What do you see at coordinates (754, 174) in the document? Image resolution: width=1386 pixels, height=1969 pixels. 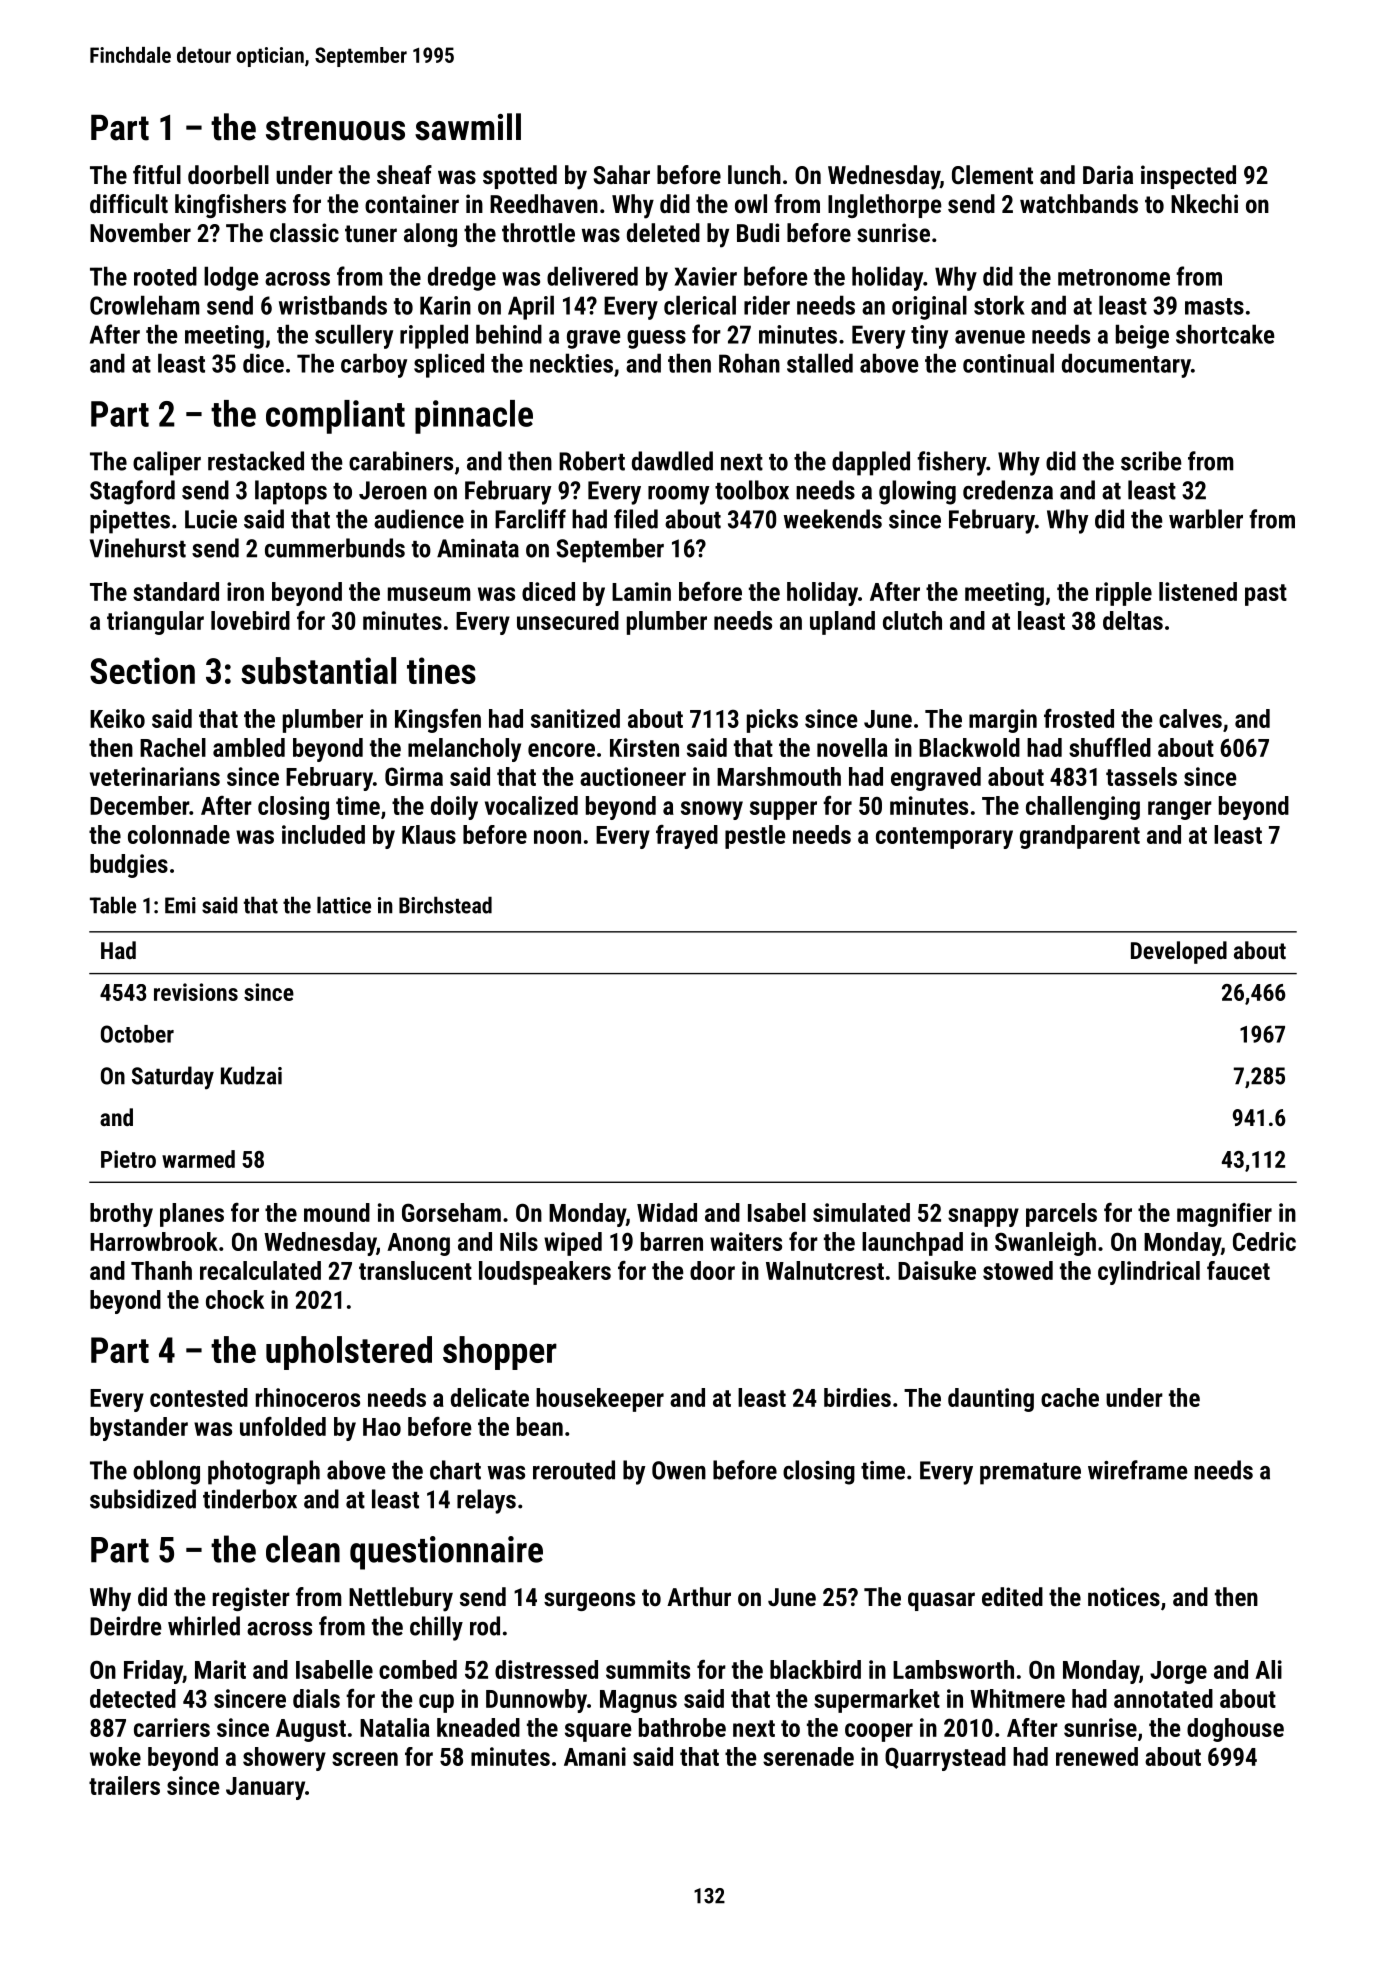 I see `lunch` at bounding box center [754, 174].
